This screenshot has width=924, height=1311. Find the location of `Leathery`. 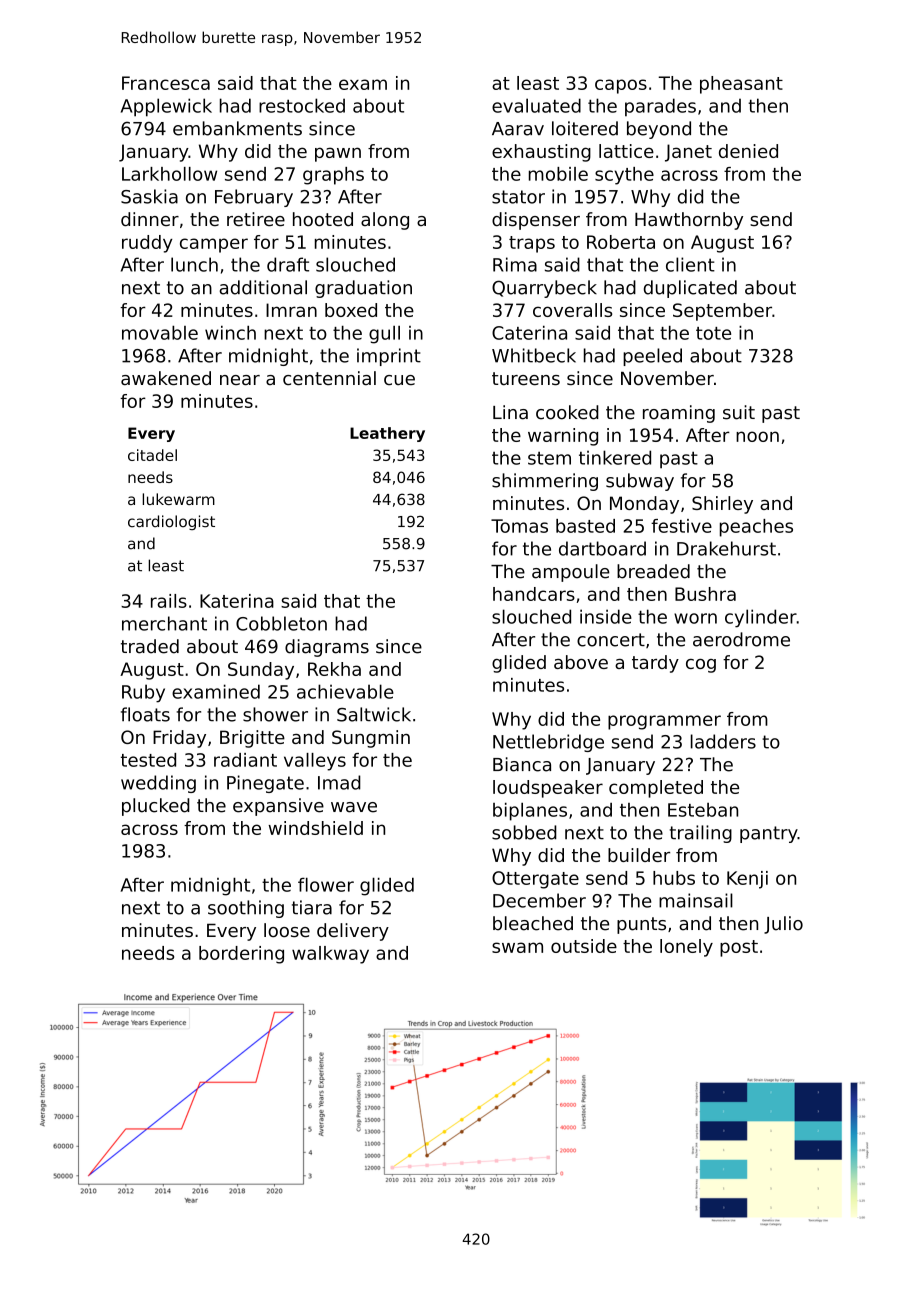

Leathery is located at coordinates (387, 434).
